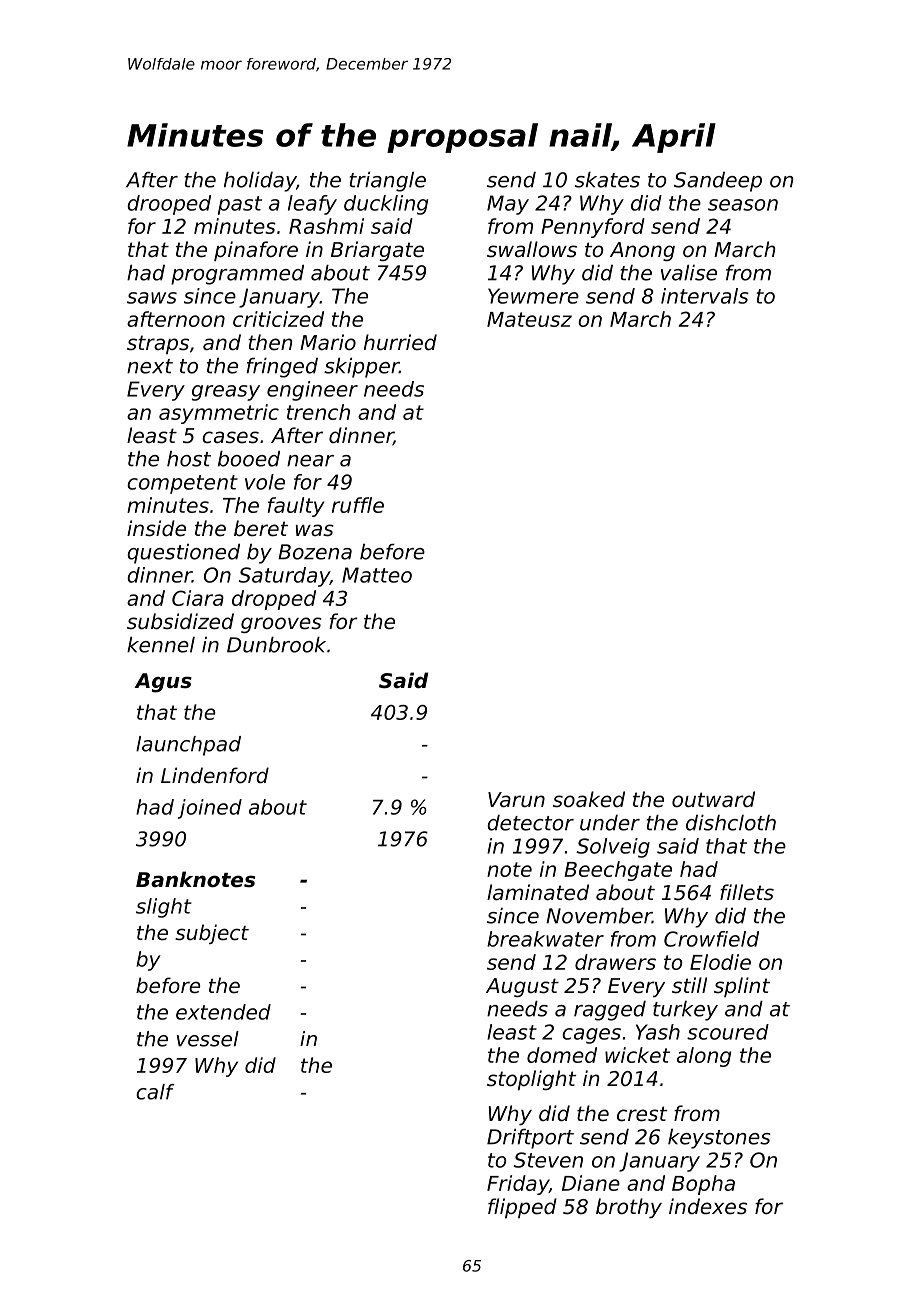 The image size is (924, 1314). Describe the element at coordinates (711, 939) in the screenshot. I see `Crowfield` at that location.
